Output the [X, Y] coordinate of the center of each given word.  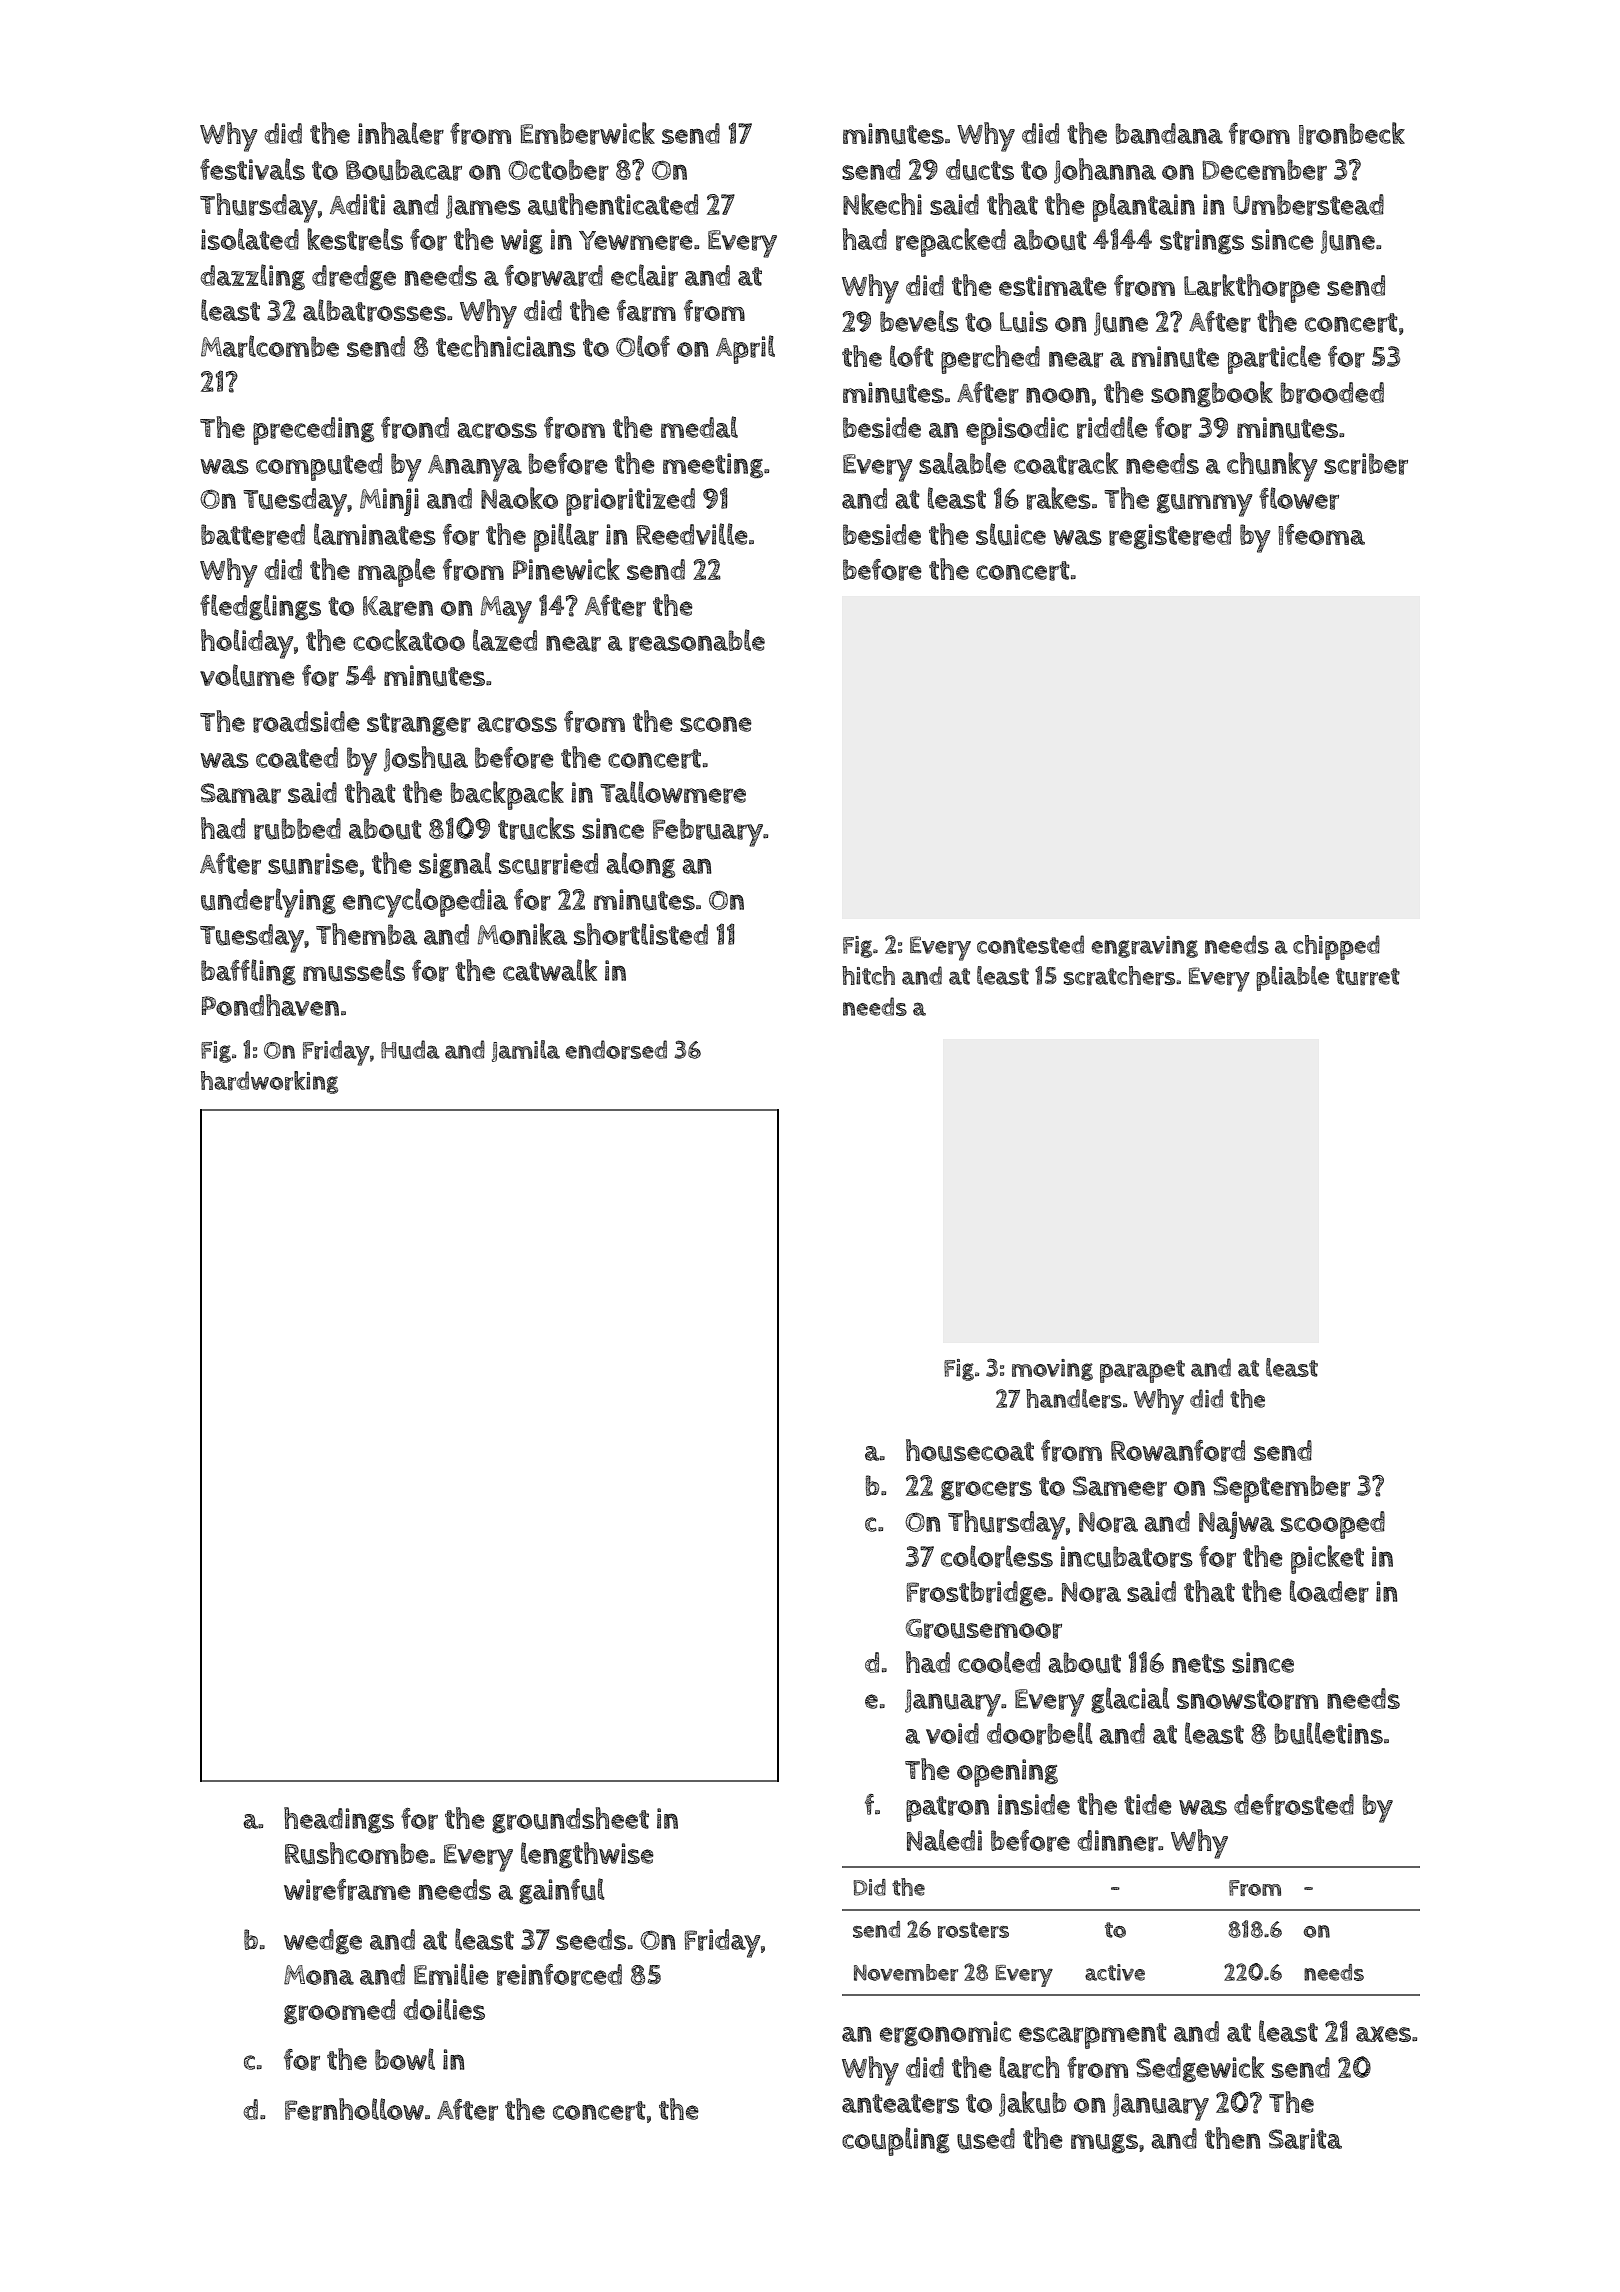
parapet [1142, 1371]
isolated [250, 239]
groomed [339, 2011]
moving [1052, 1370]
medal [699, 427]
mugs [1104, 2144]
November [906, 1972]
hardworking [269, 1082]
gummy [1205, 505]
